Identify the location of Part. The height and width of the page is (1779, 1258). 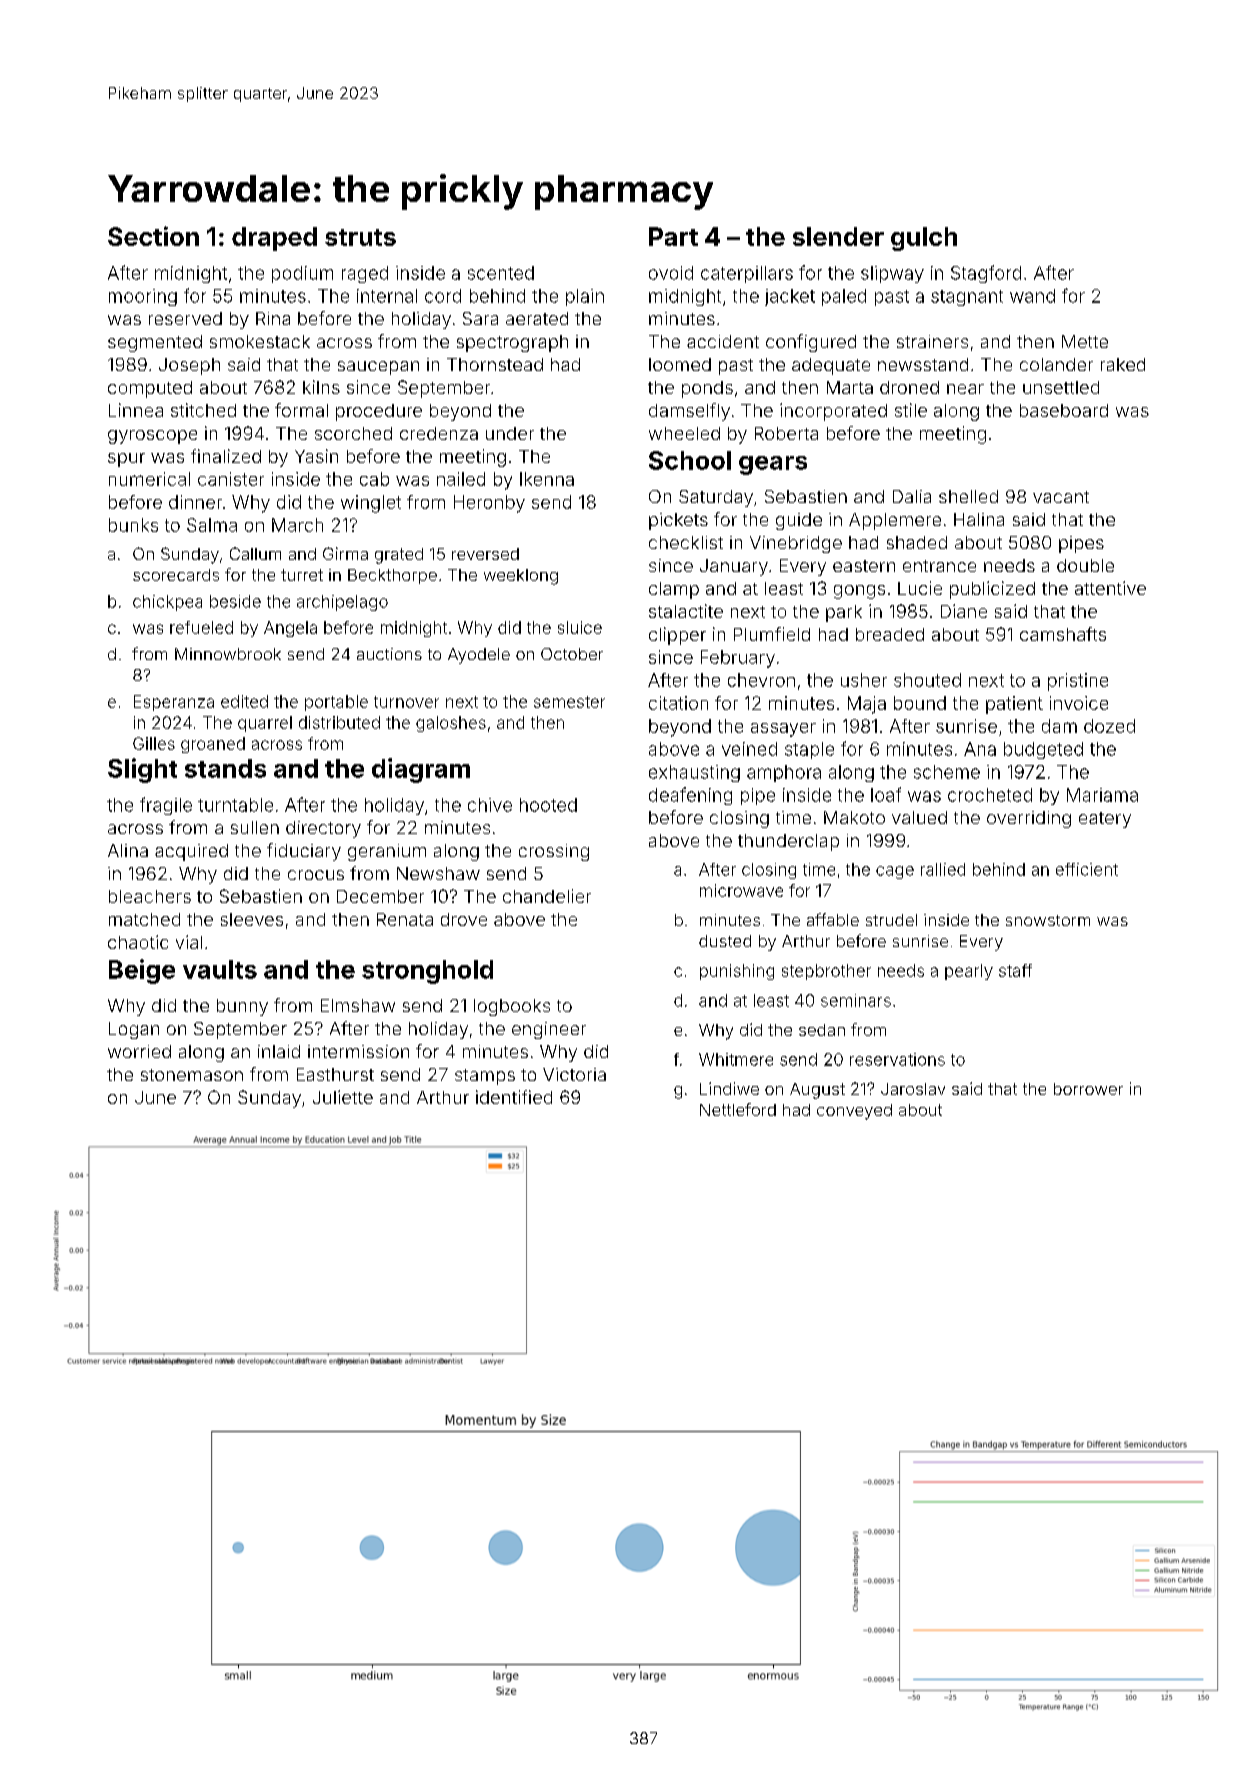
(673, 236).
